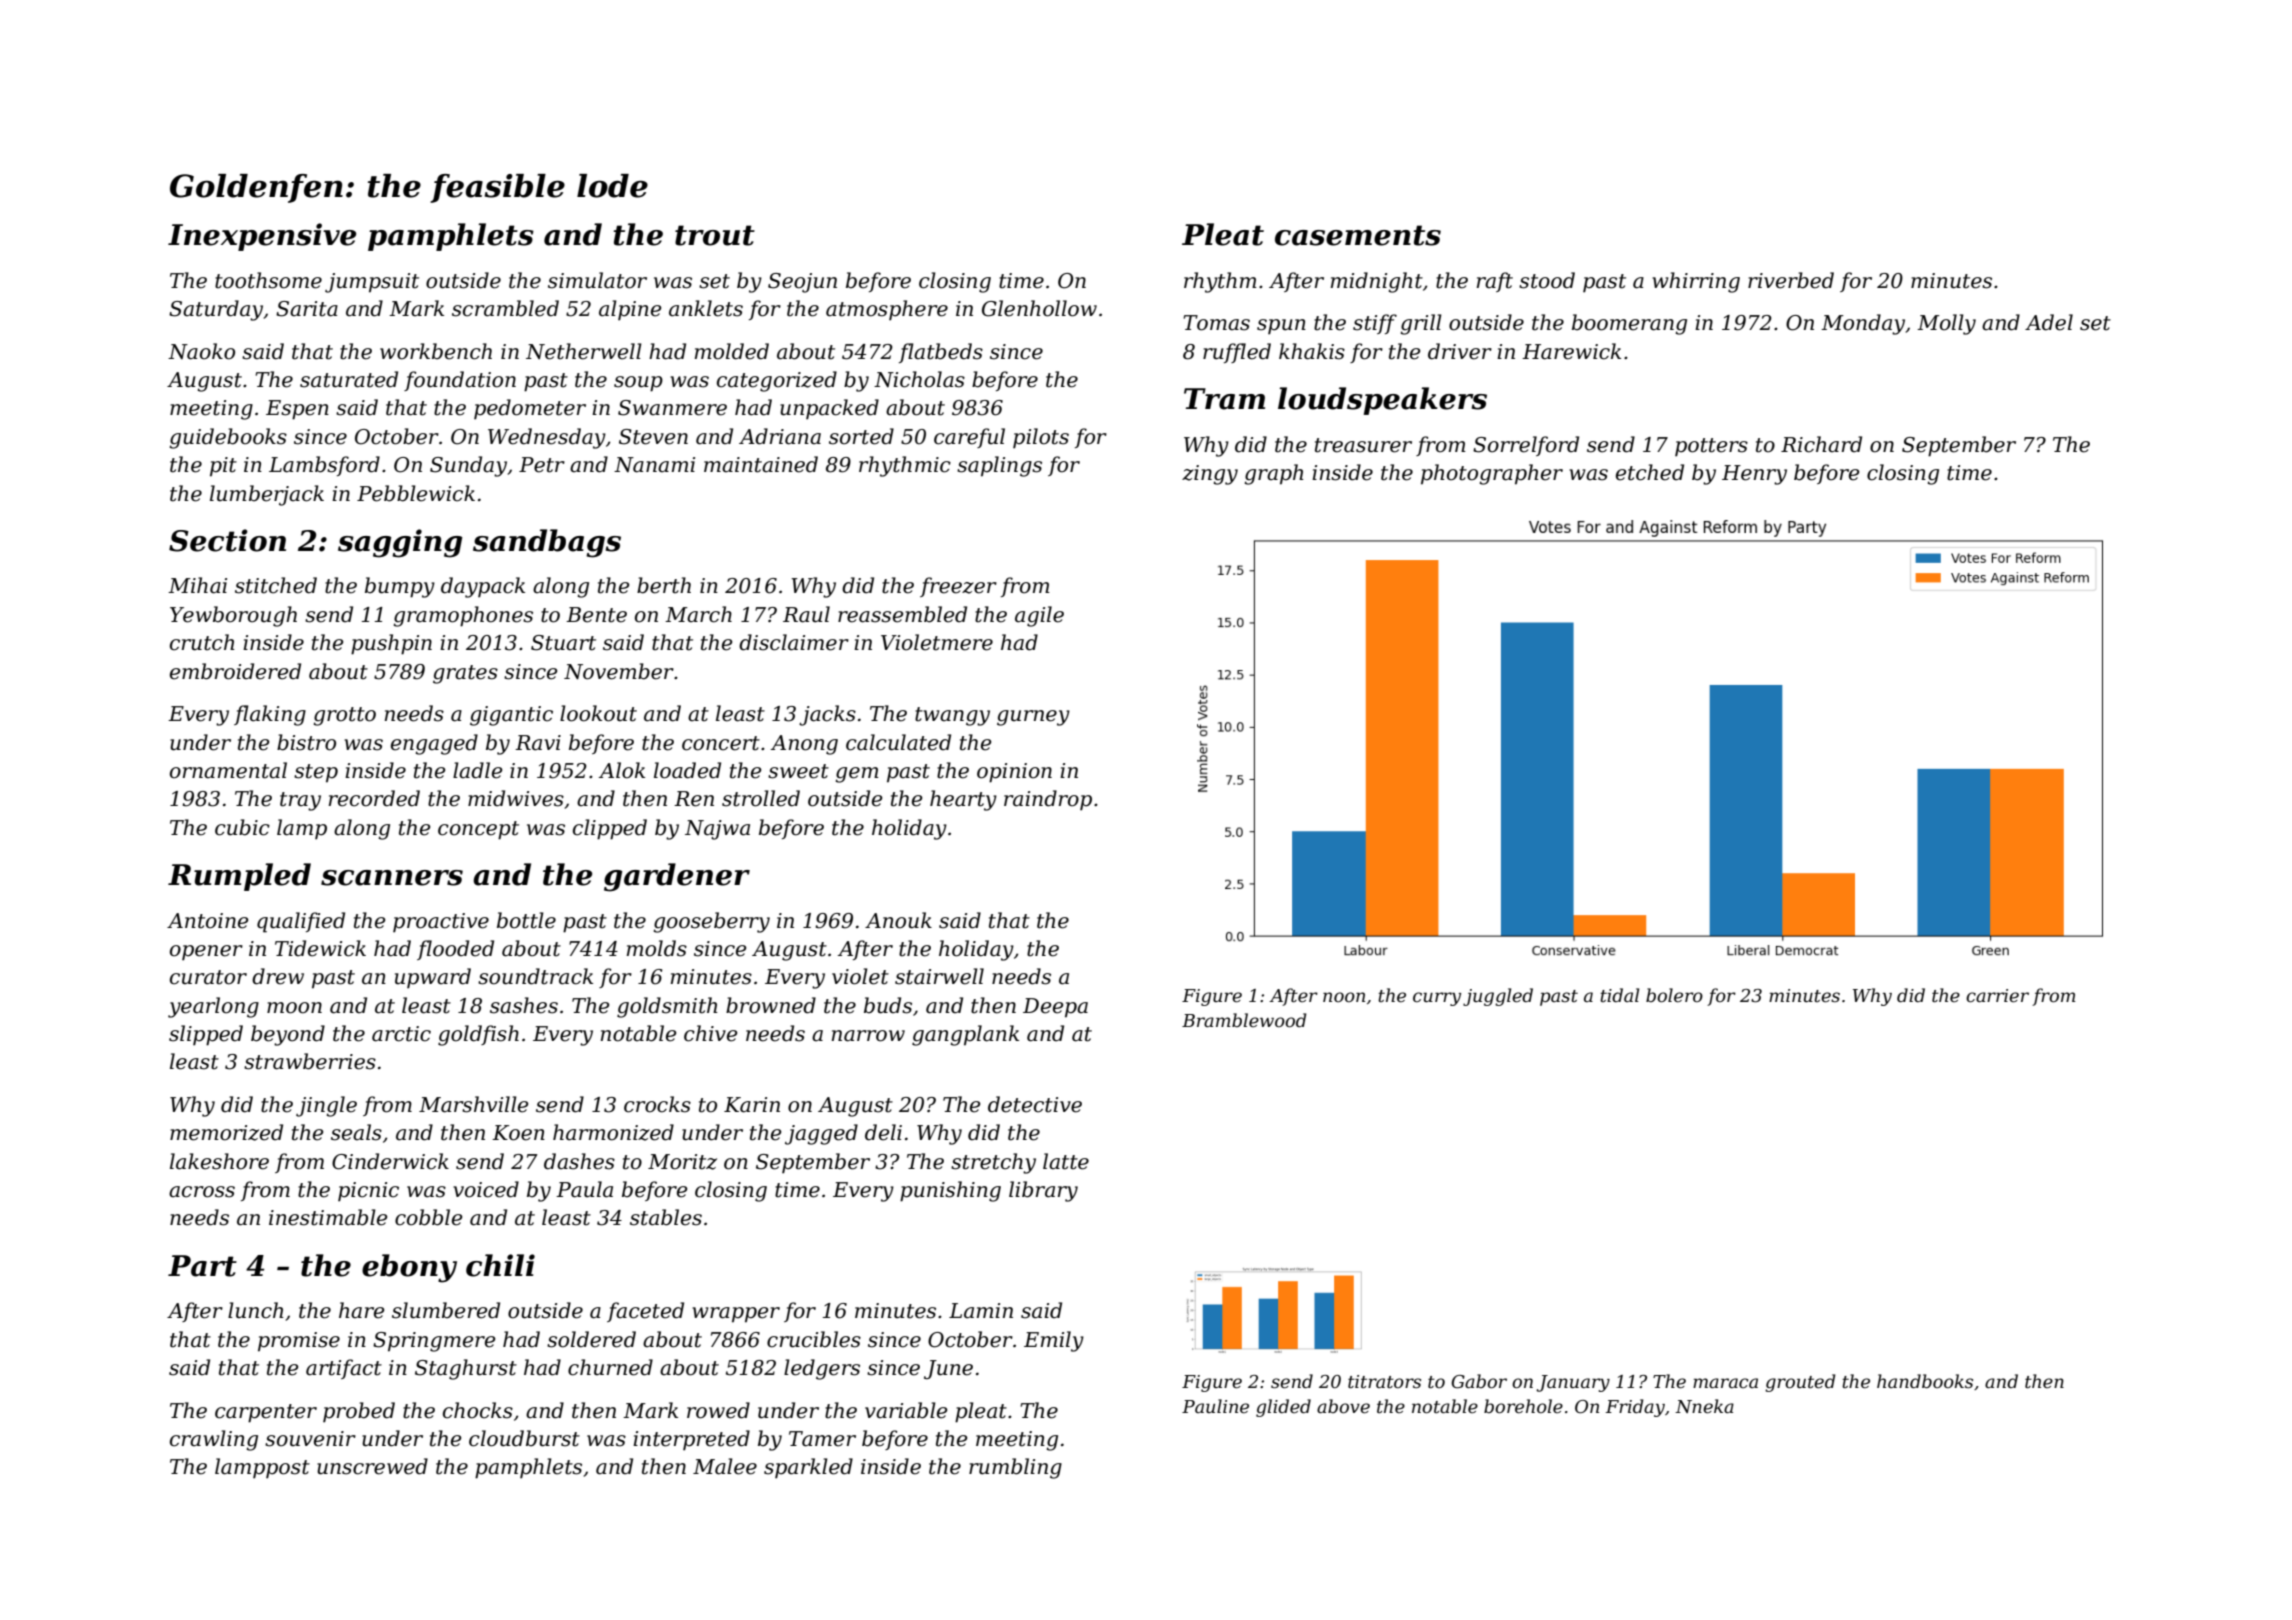  I want to click on Inexpensive, so click(262, 237).
